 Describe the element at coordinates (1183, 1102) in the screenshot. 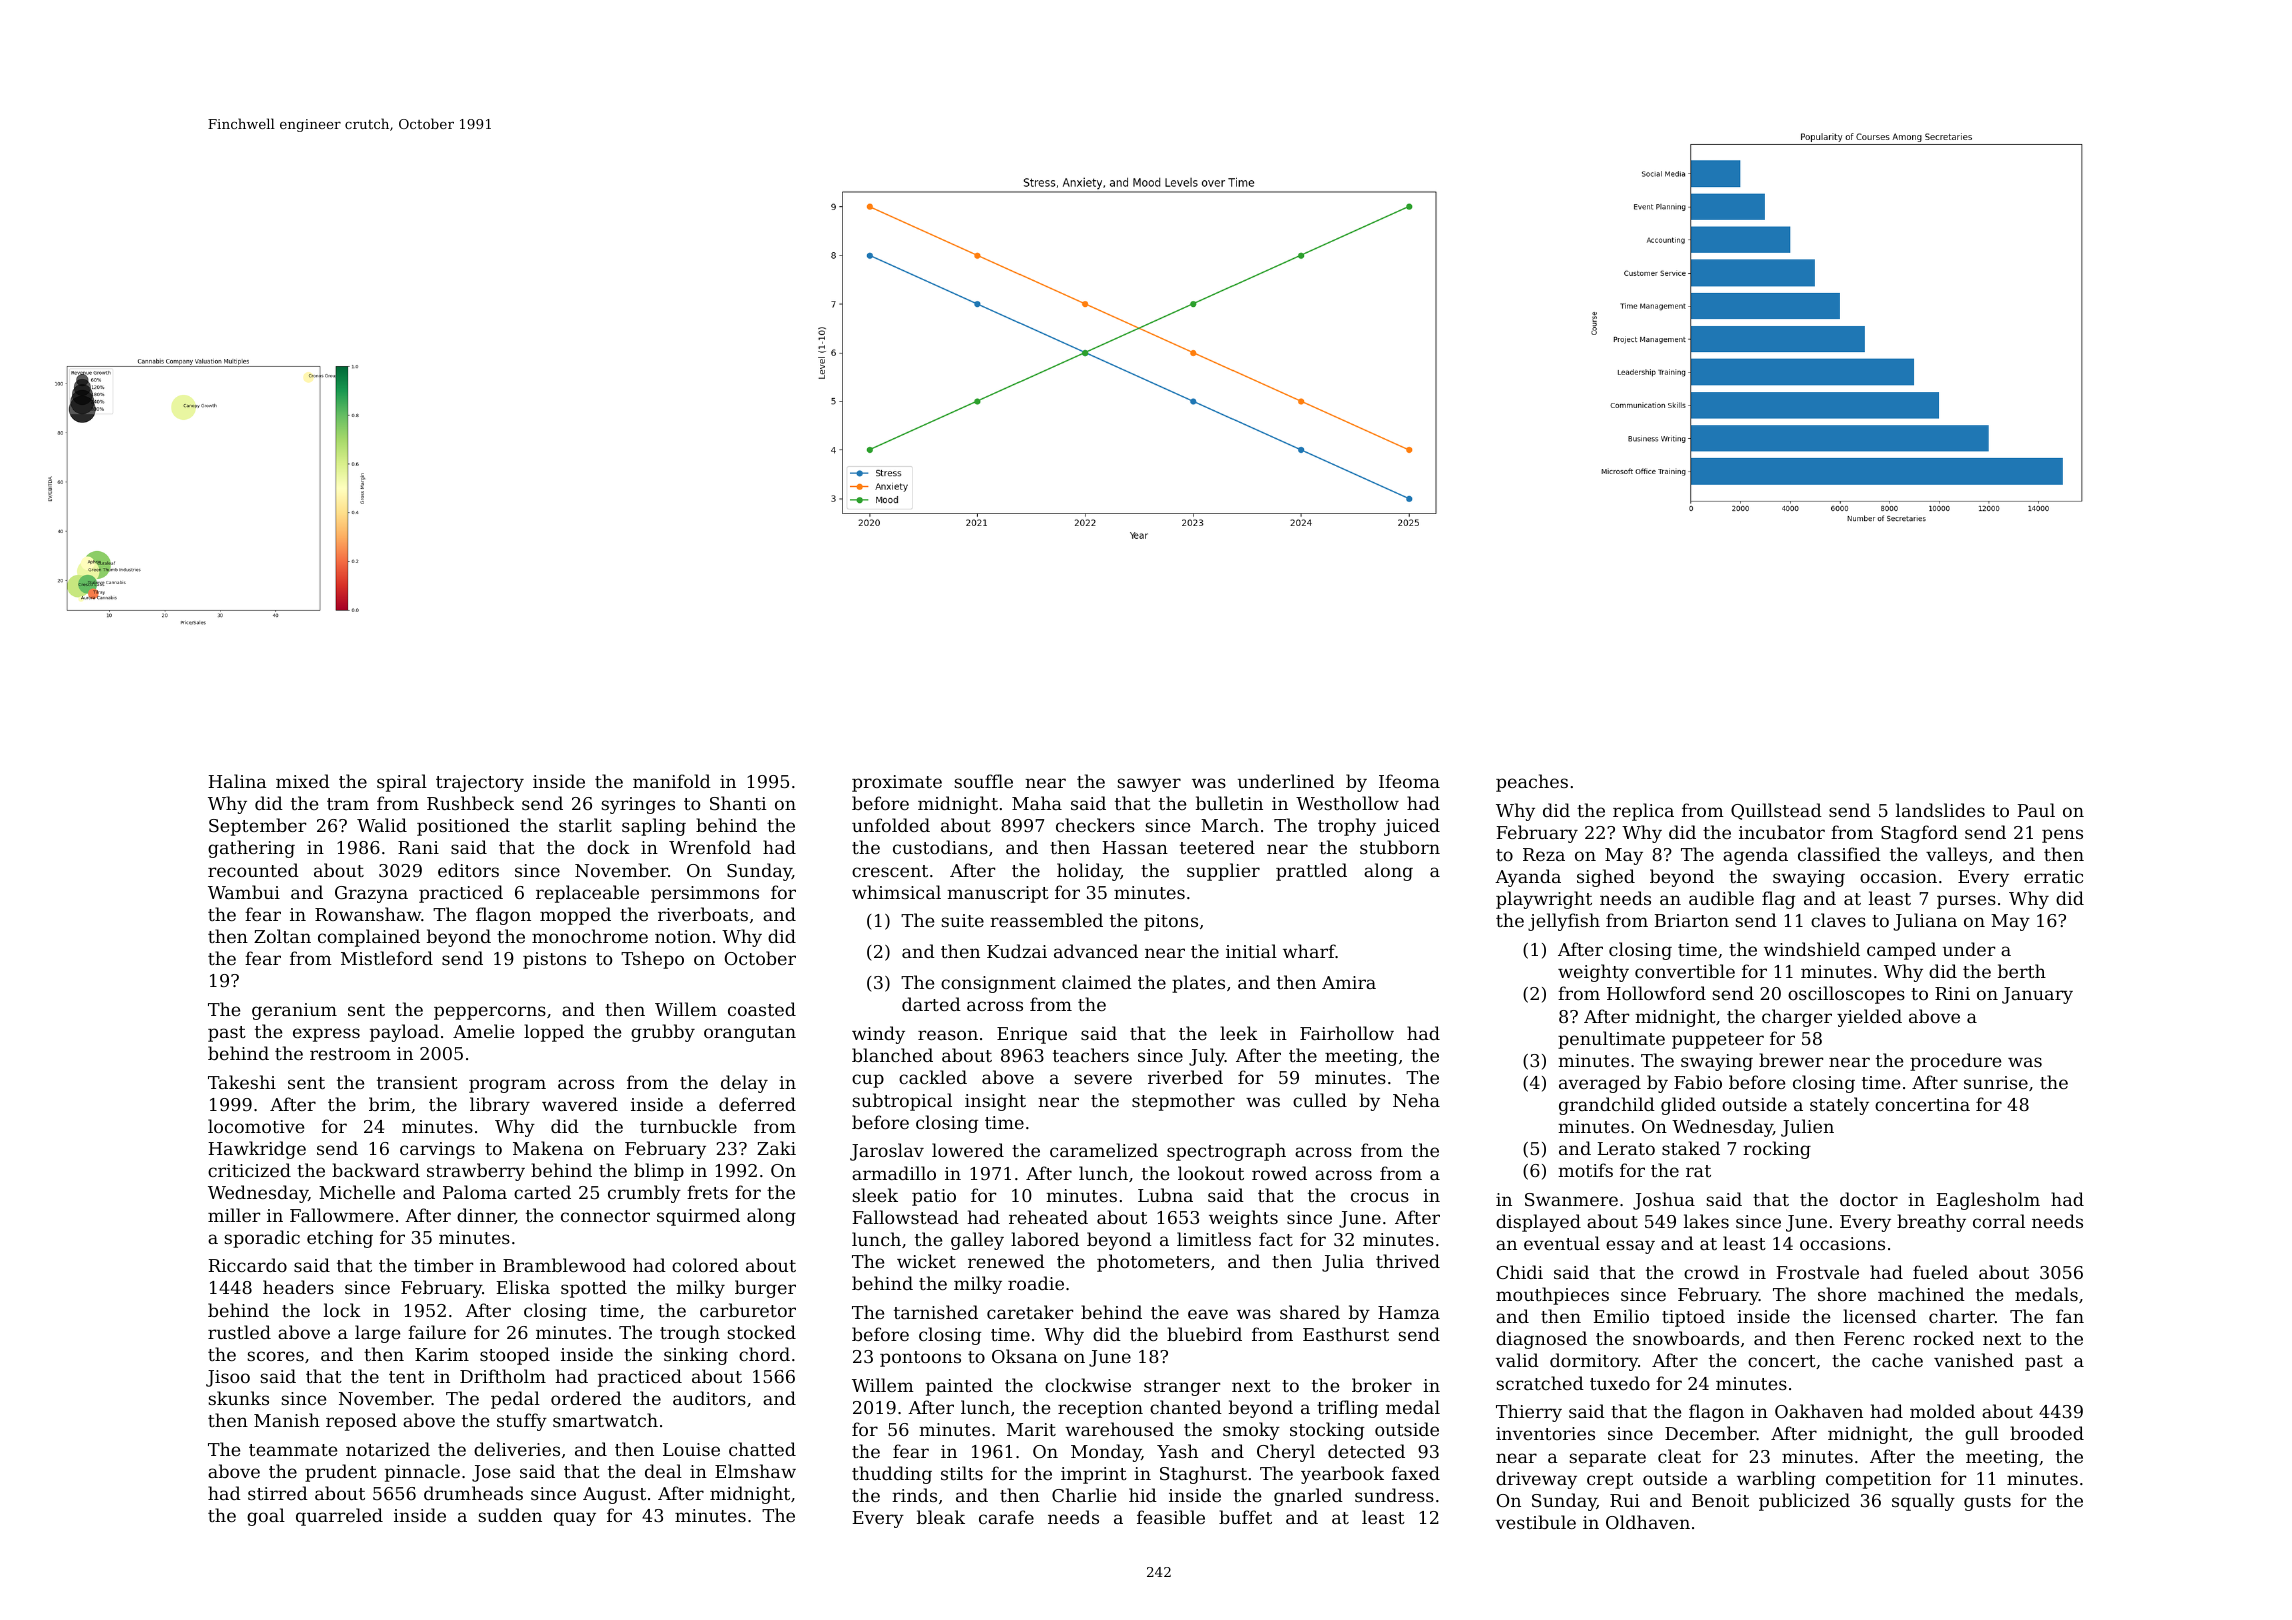

I see `stepmother` at that location.
